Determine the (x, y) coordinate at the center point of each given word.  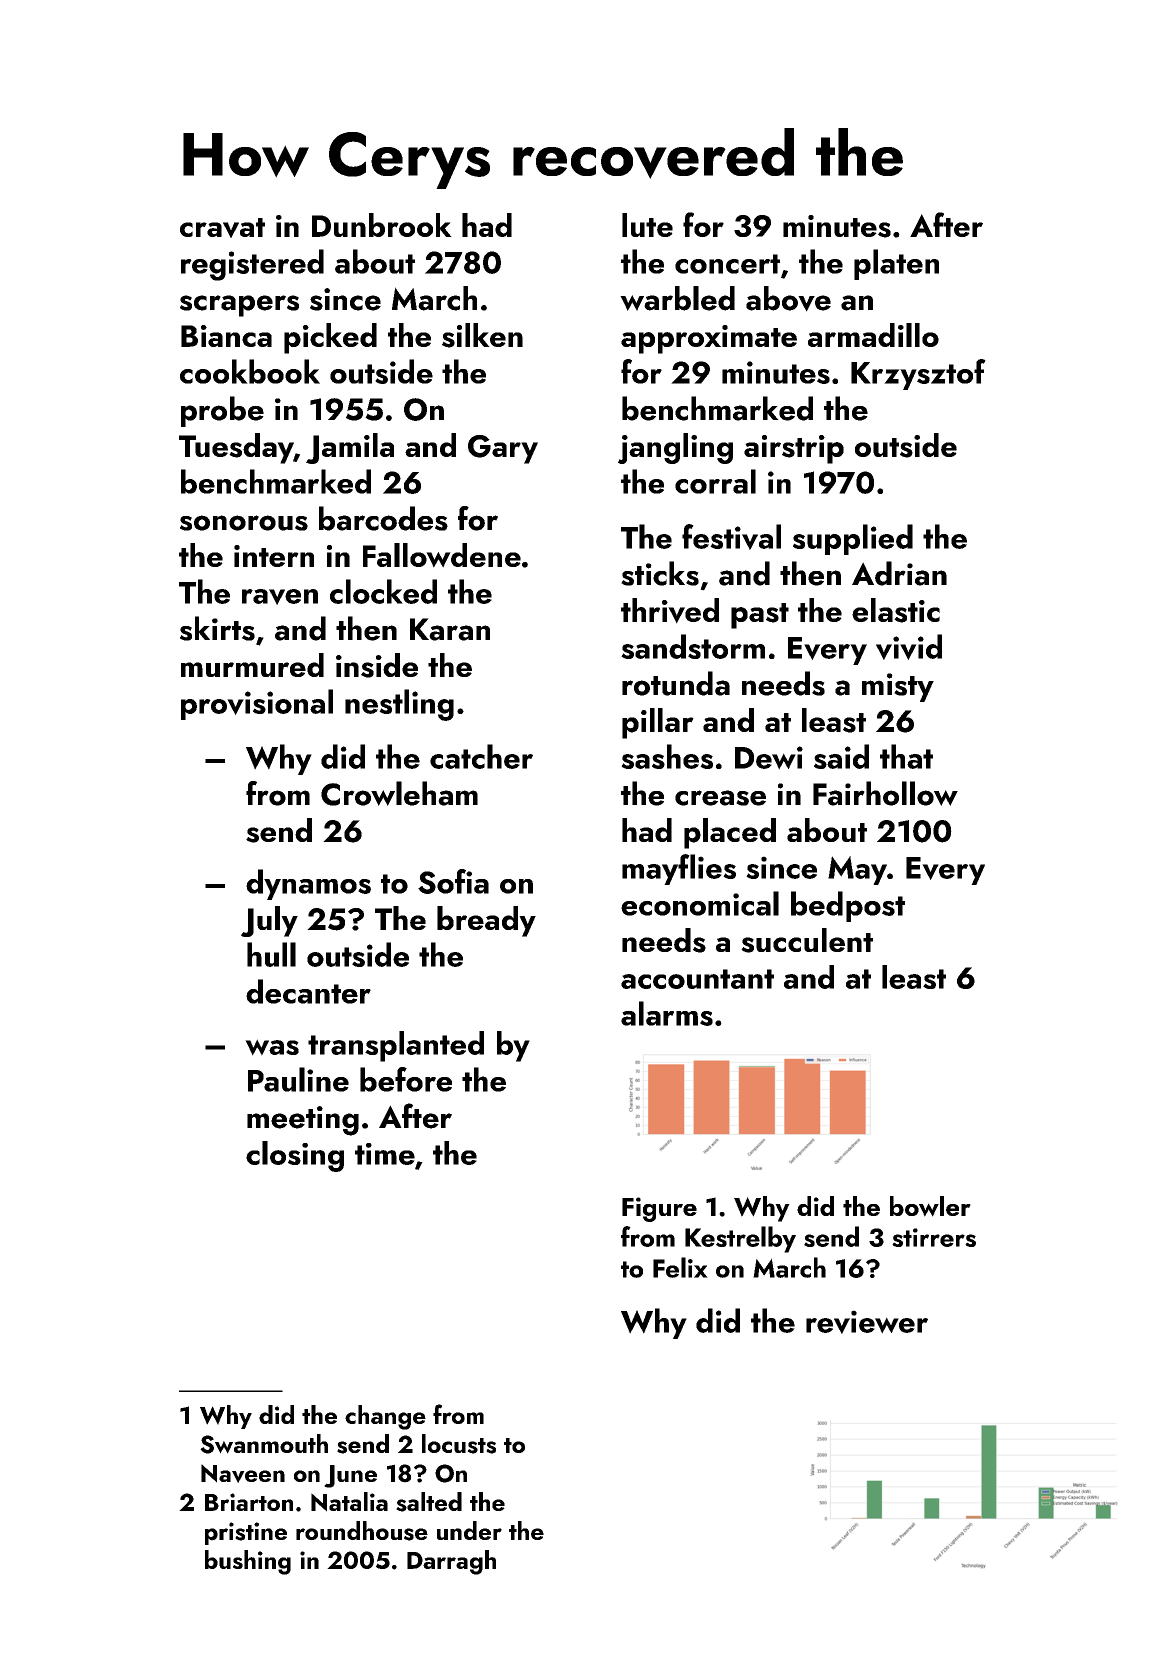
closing (295, 1156)
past (760, 616)
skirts (217, 628)
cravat (222, 228)
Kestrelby (740, 1239)
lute (647, 225)
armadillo (873, 335)
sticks (660, 573)
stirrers (934, 1237)
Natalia (349, 1502)
